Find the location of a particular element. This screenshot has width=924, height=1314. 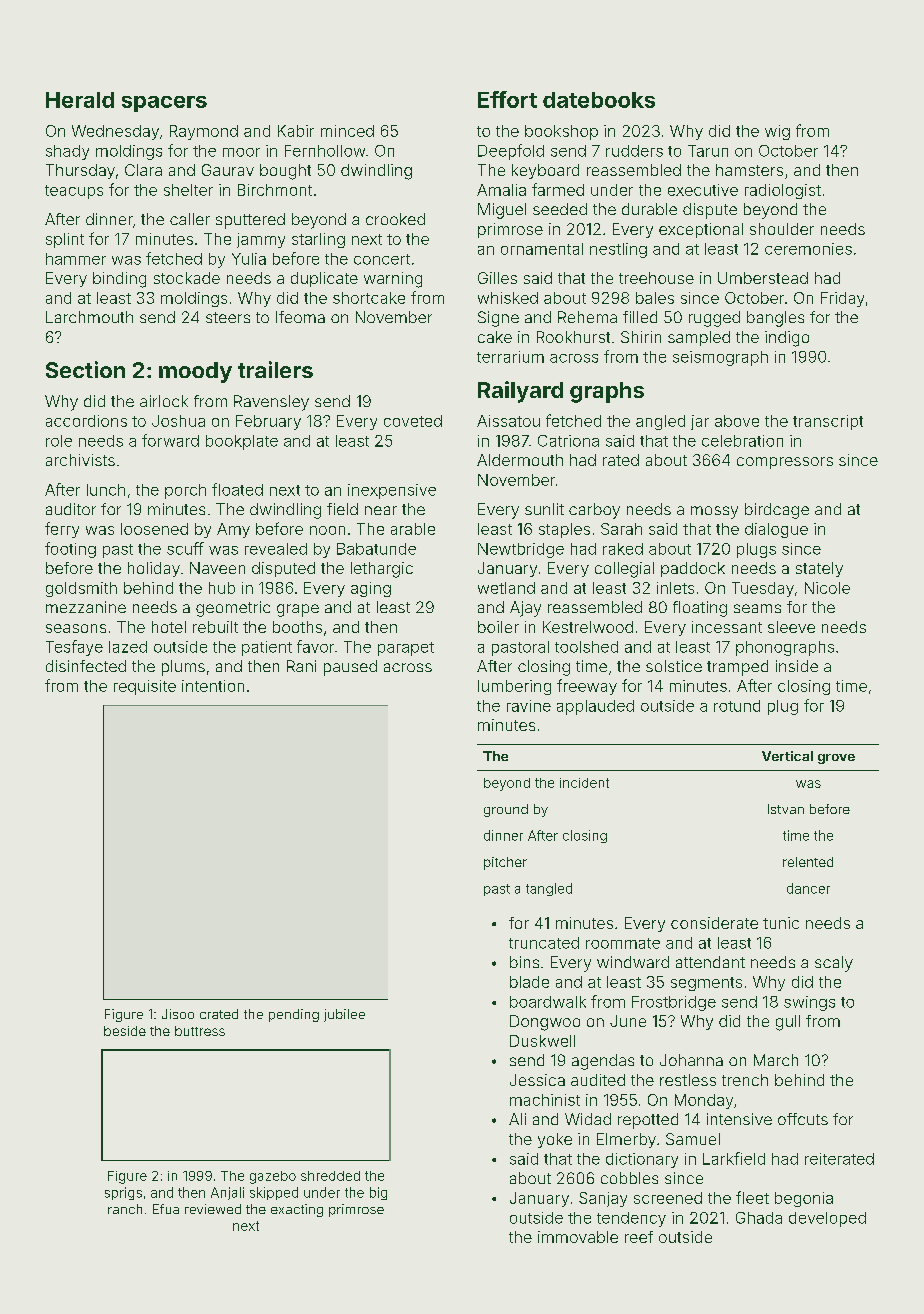

wetland is located at coordinates (506, 588).
